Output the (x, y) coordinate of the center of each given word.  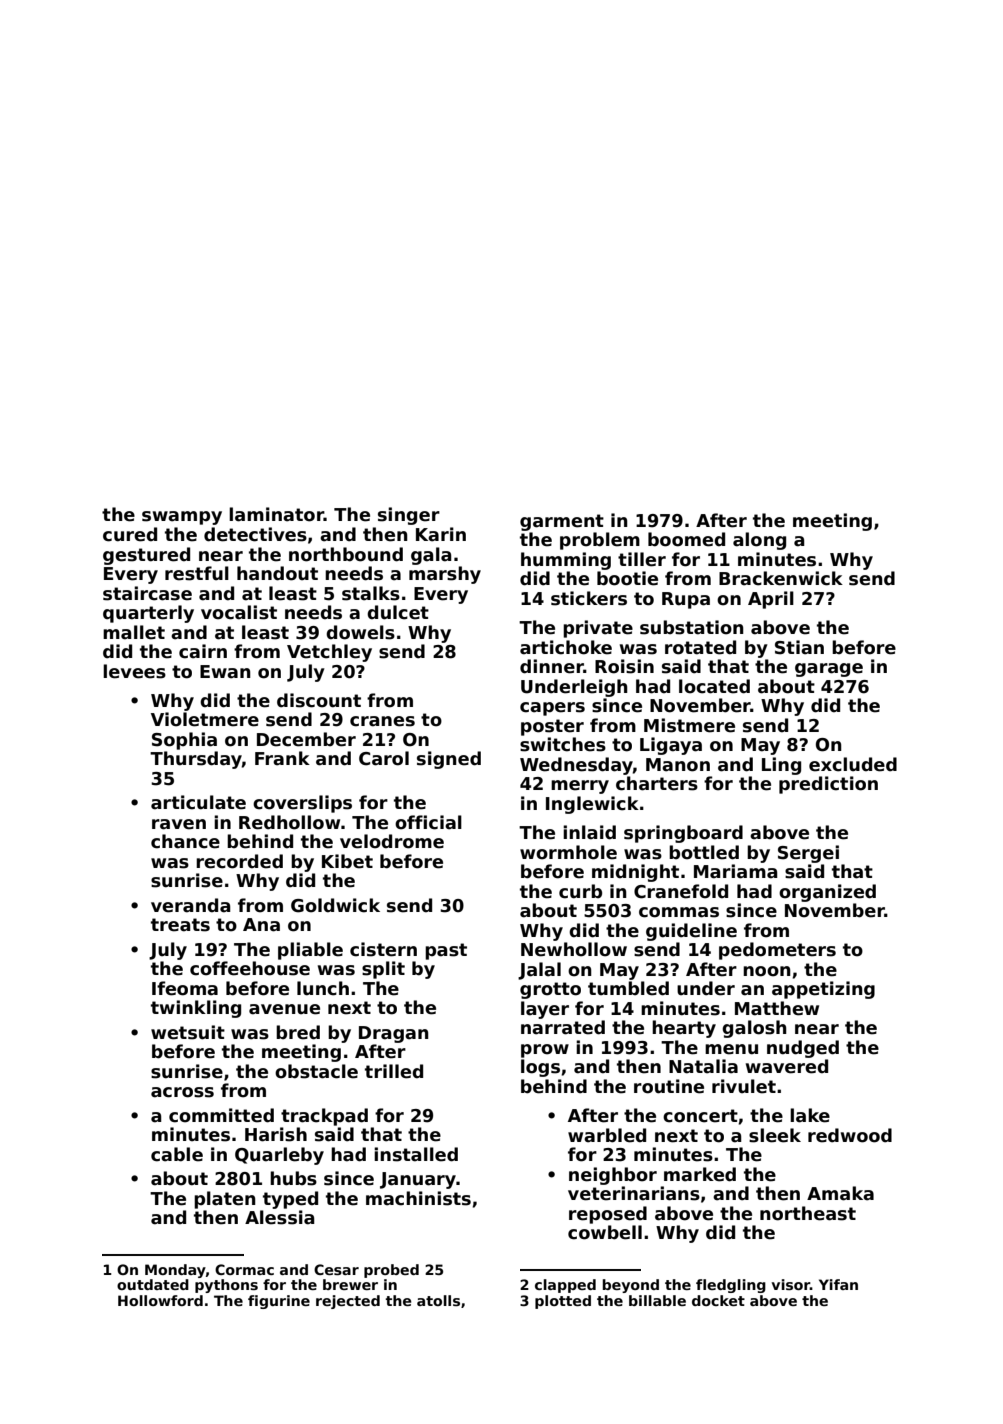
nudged (803, 1049)
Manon (678, 765)
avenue (284, 1009)
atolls (438, 1300)
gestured (146, 556)
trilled (394, 1071)
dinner (552, 666)
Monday (175, 1271)
